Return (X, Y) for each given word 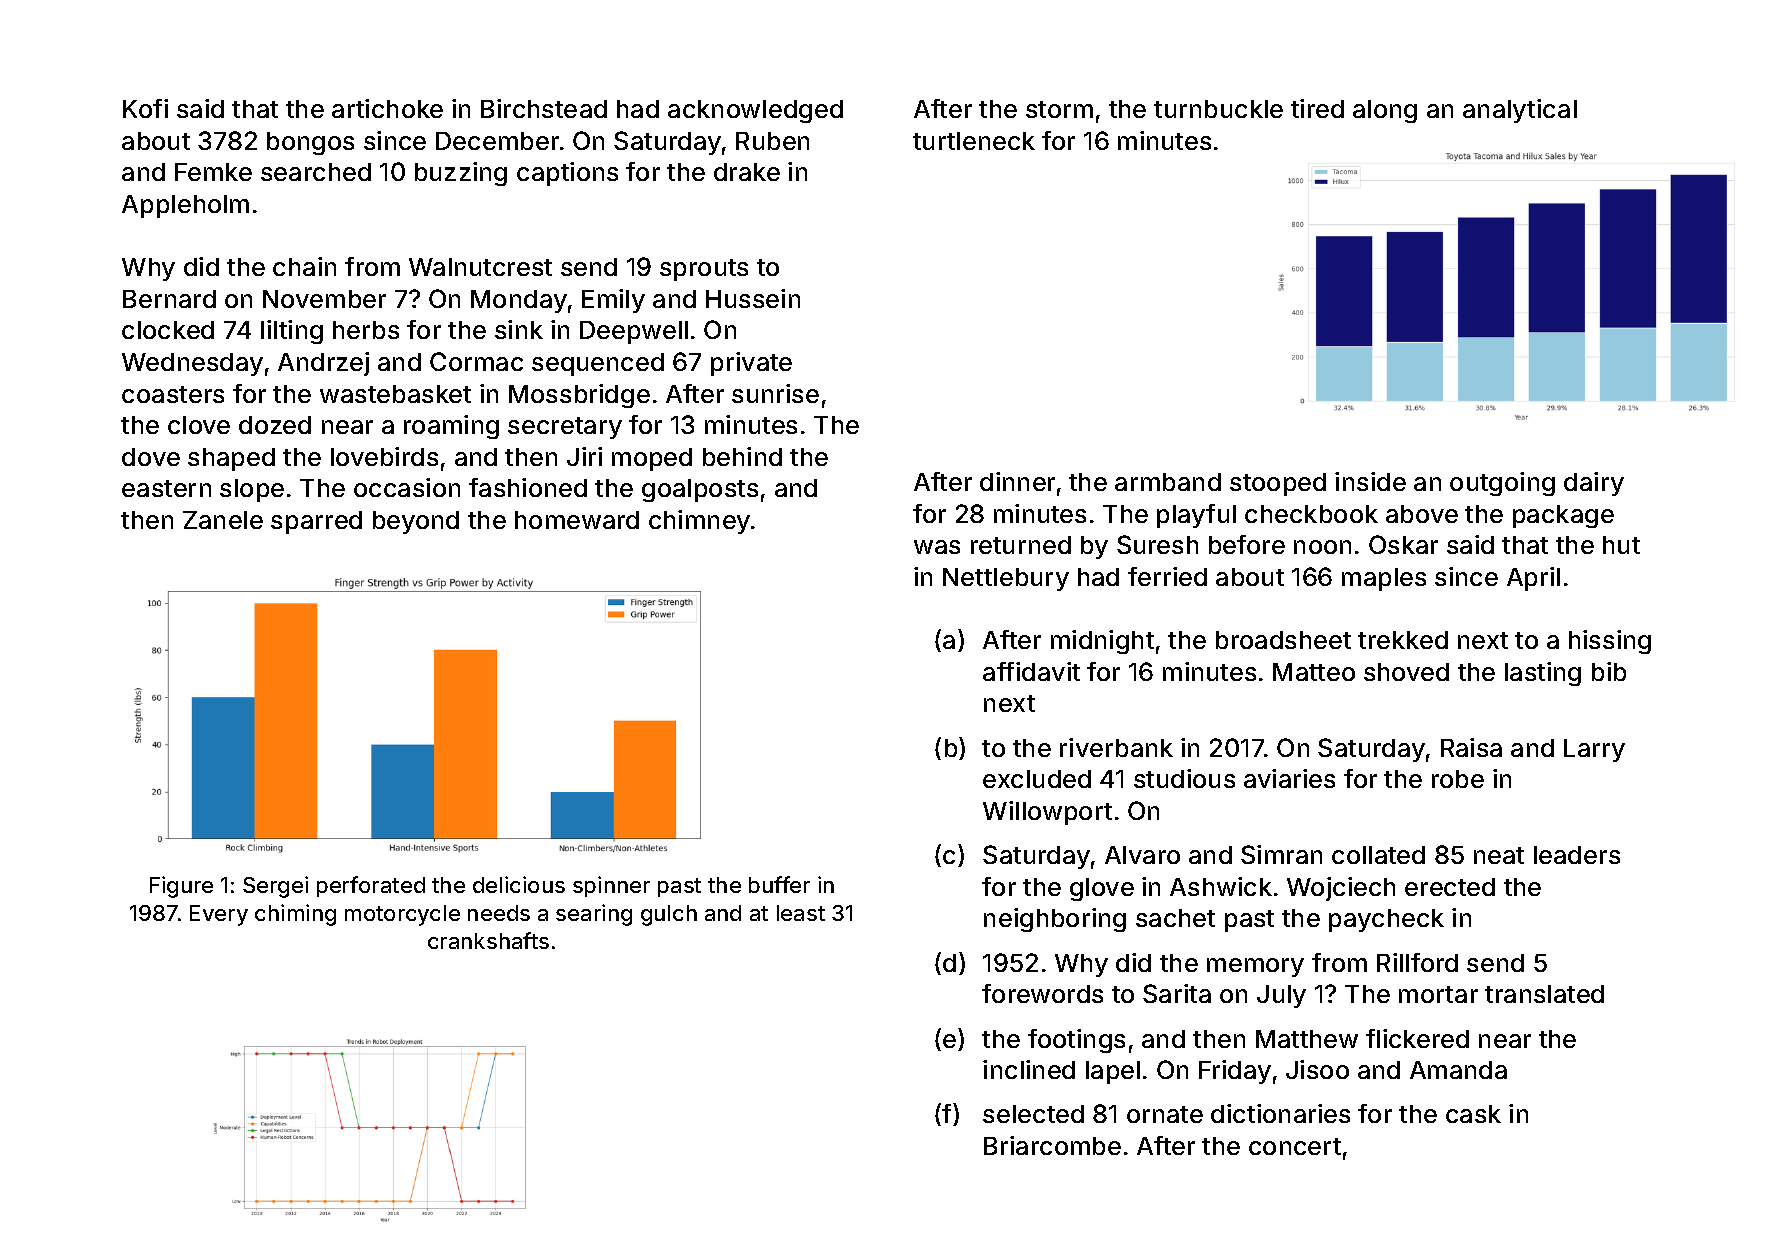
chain (304, 266)
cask (1473, 1114)
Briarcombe (1052, 1145)
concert (1295, 1146)
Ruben (772, 141)
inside (1370, 481)
